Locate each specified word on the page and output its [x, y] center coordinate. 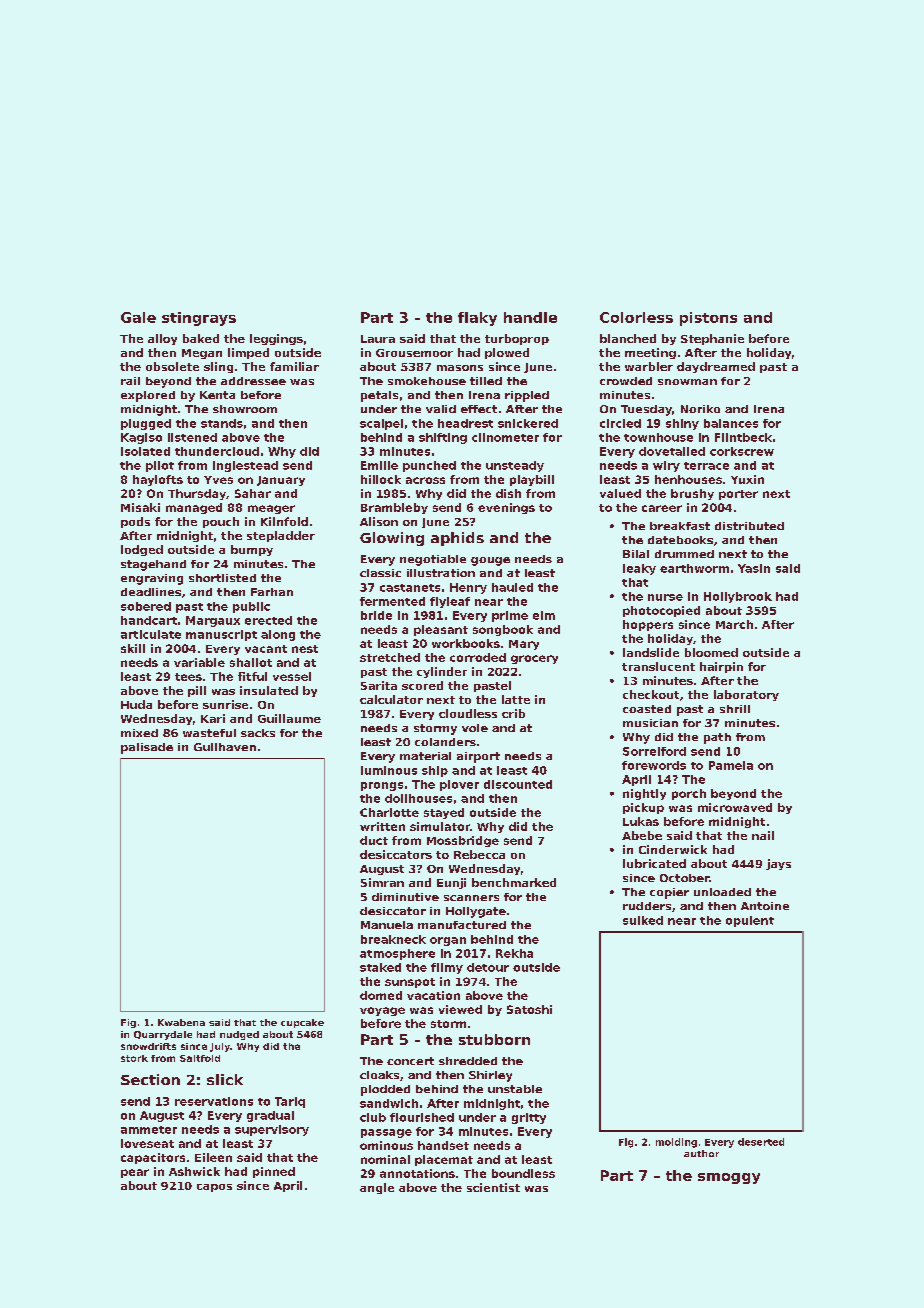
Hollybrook [738, 597]
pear [135, 1173]
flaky [477, 319]
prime [510, 616]
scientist [493, 1187]
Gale [138, 317]
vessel [292, 676]
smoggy [729, 1178]
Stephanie [712, 339]
